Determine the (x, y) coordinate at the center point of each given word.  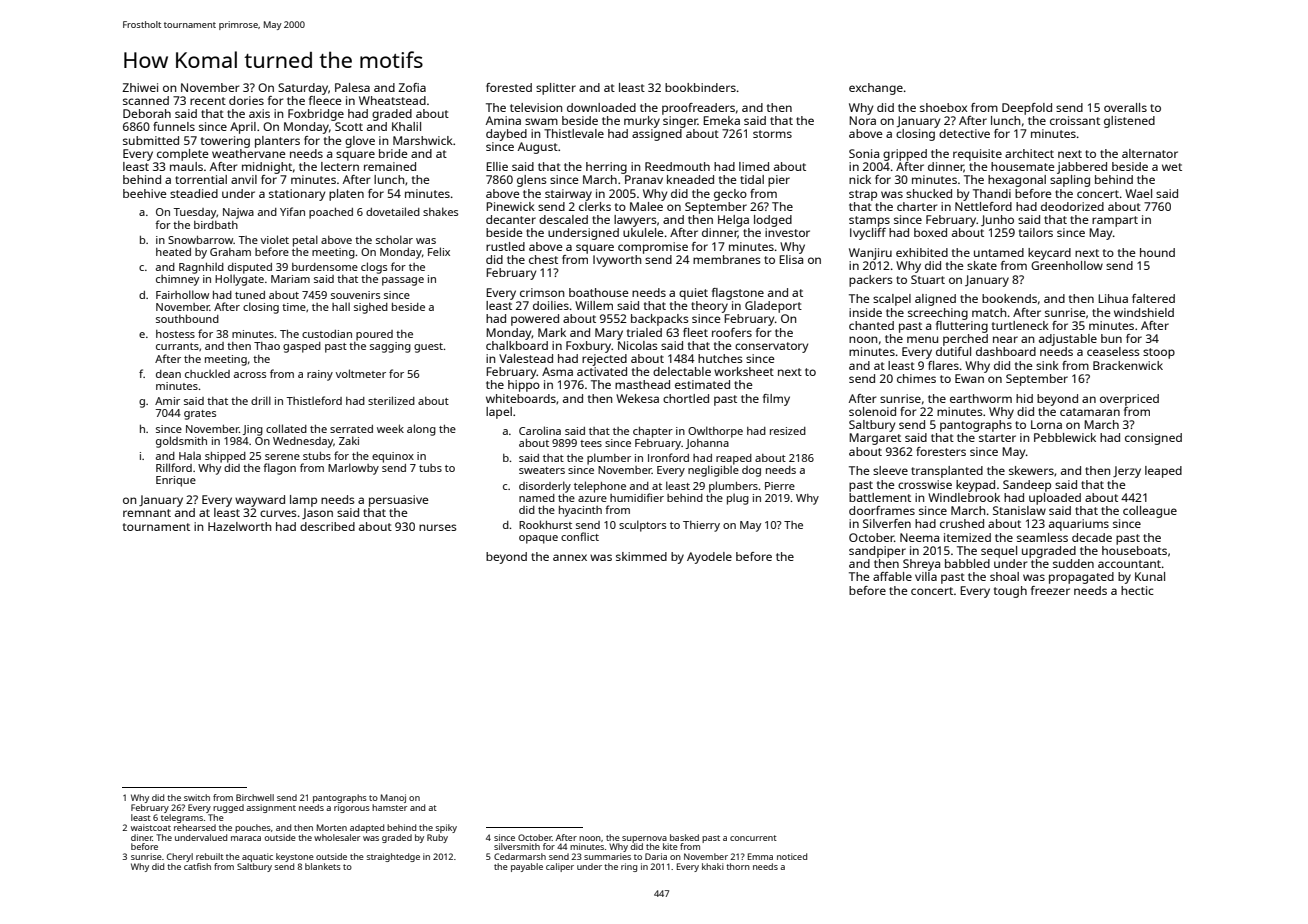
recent (208, 101)
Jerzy (1127, 472)
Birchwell (255, 797)
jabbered (1082, 168)
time (294, 307)
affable (892, 576)
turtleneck (1020, 325)
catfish (197, 866)
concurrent (753, 838)
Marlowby (353, 469)
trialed (644, 332)
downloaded (601, 107)
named (537, 498)
